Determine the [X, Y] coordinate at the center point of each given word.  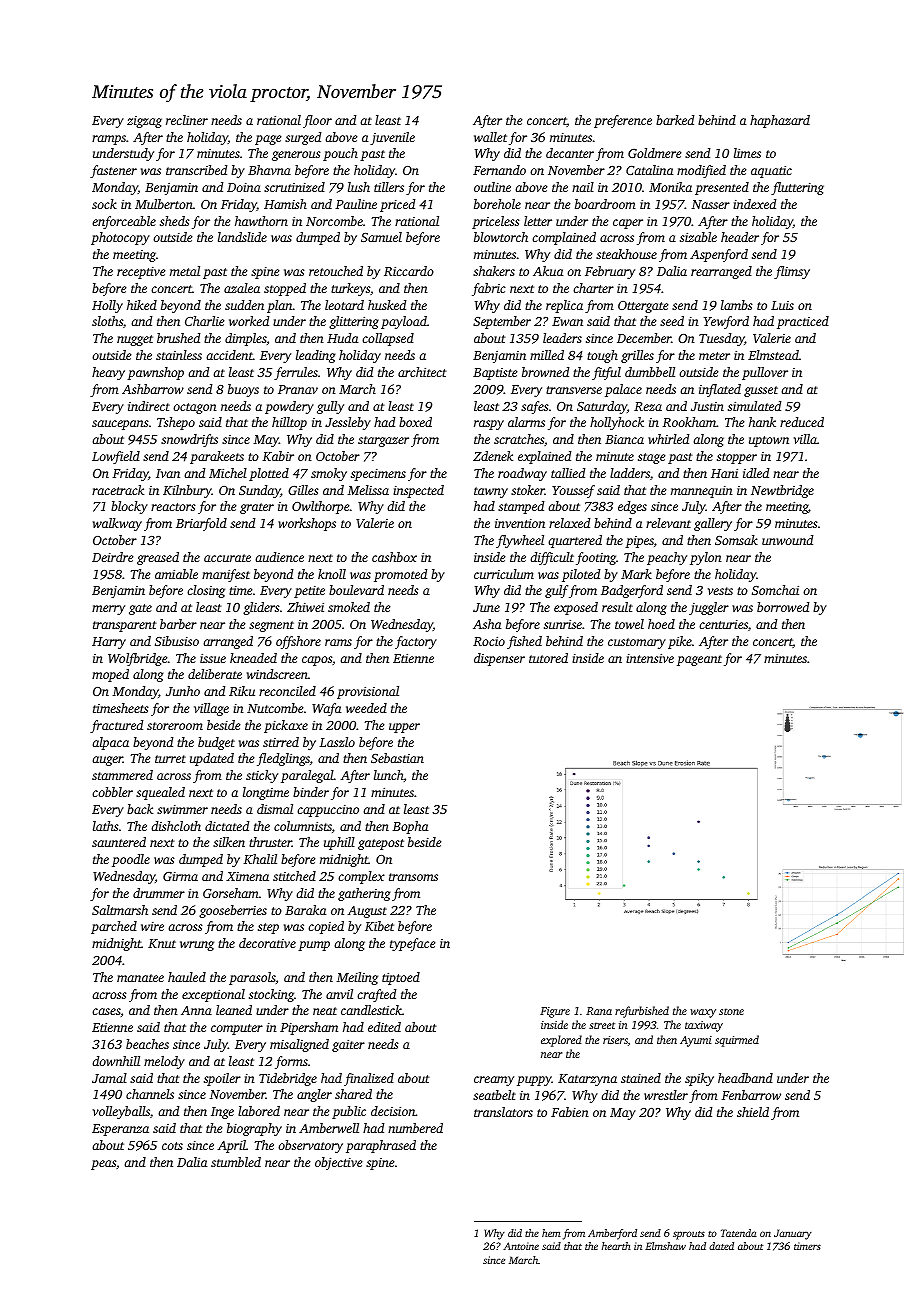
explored [561, 1041]
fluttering [797, 188]
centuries [723, 624]
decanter [570, 153]
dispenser [499, 659]
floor [317, 121]
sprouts [689, 1235]
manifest [226, 575]
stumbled [236, 1162]
